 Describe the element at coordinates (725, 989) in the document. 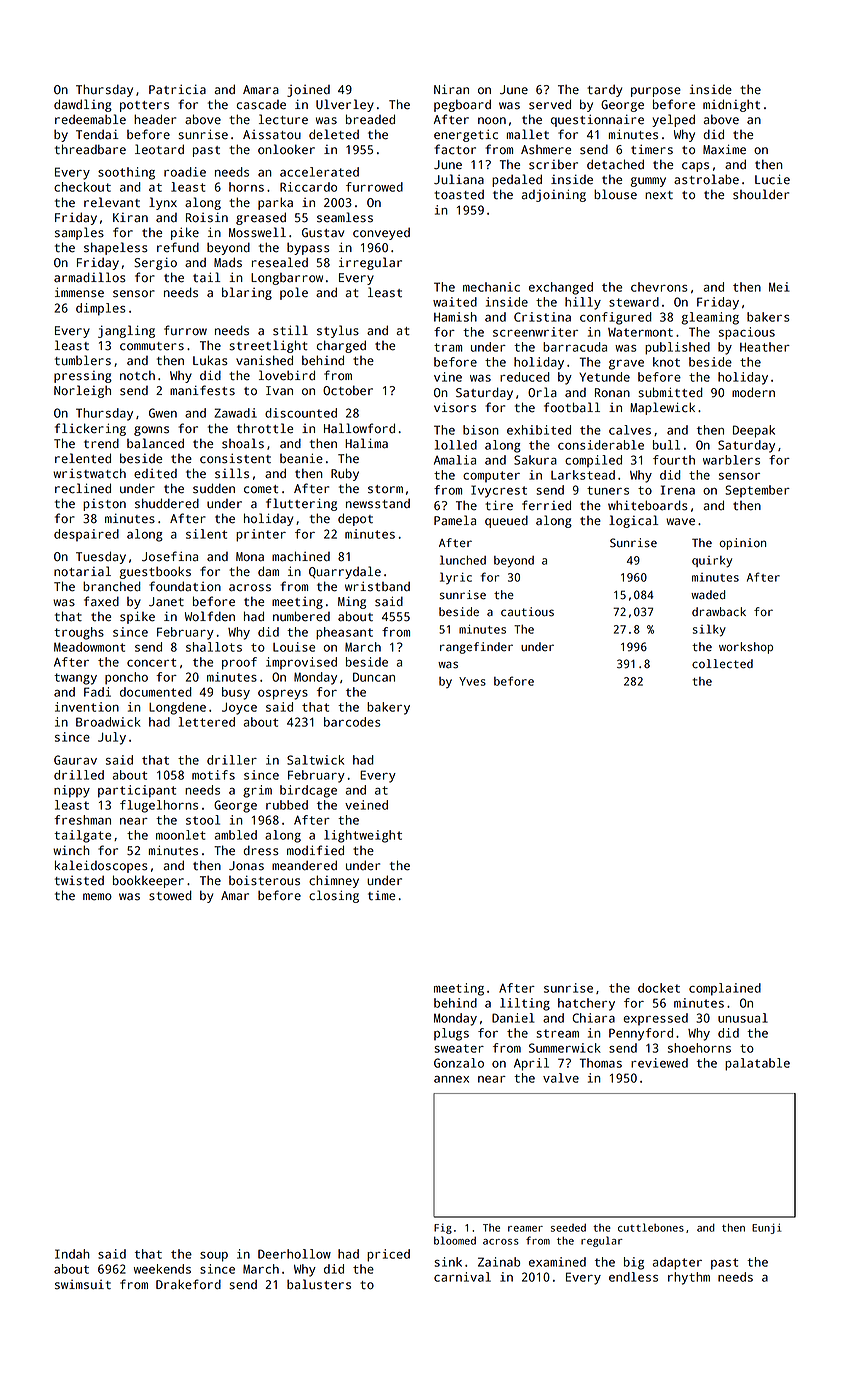

I see `complained` at that location.
